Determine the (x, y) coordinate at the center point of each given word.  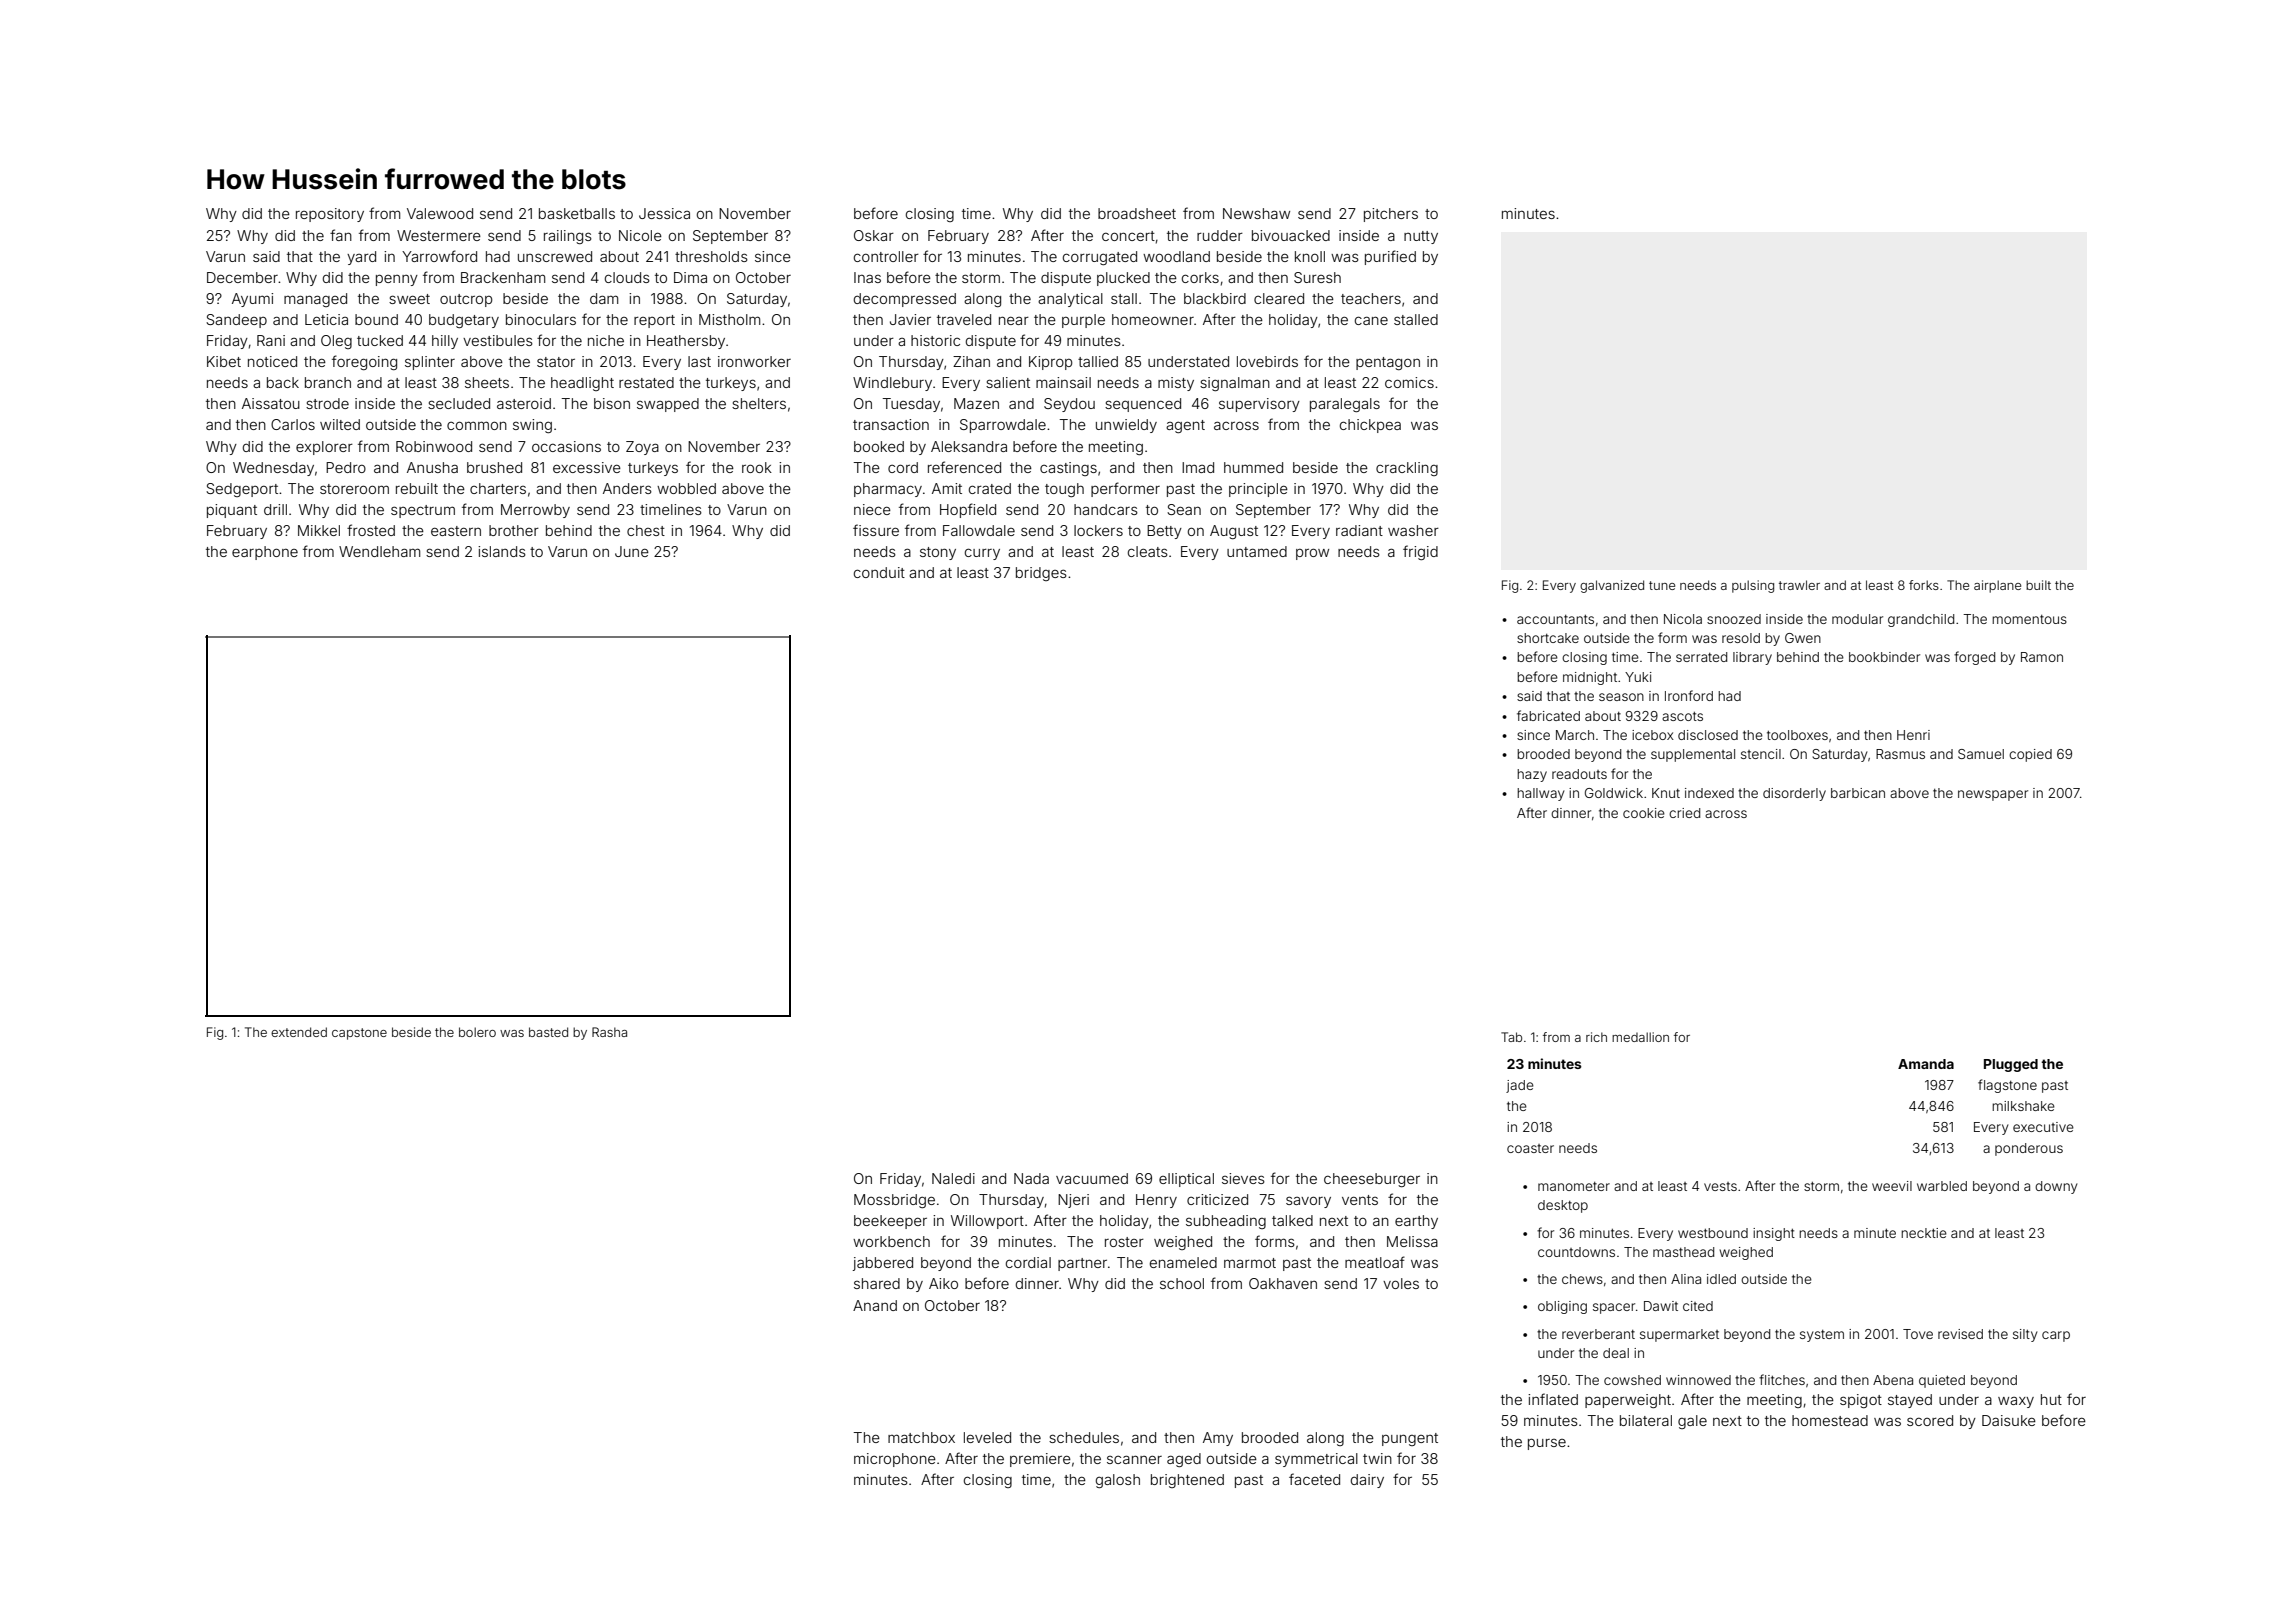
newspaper (1993, 795)
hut (2051, 1399)
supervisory (1259, 405)
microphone (895, 1460)
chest (646, 530)
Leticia (326, 319)
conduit (879, 572)
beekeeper (890, 1222)
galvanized (1612, 586)
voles (1401, 1283)
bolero (477, 1032)
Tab (1511, 1037)
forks (1924, 585)
